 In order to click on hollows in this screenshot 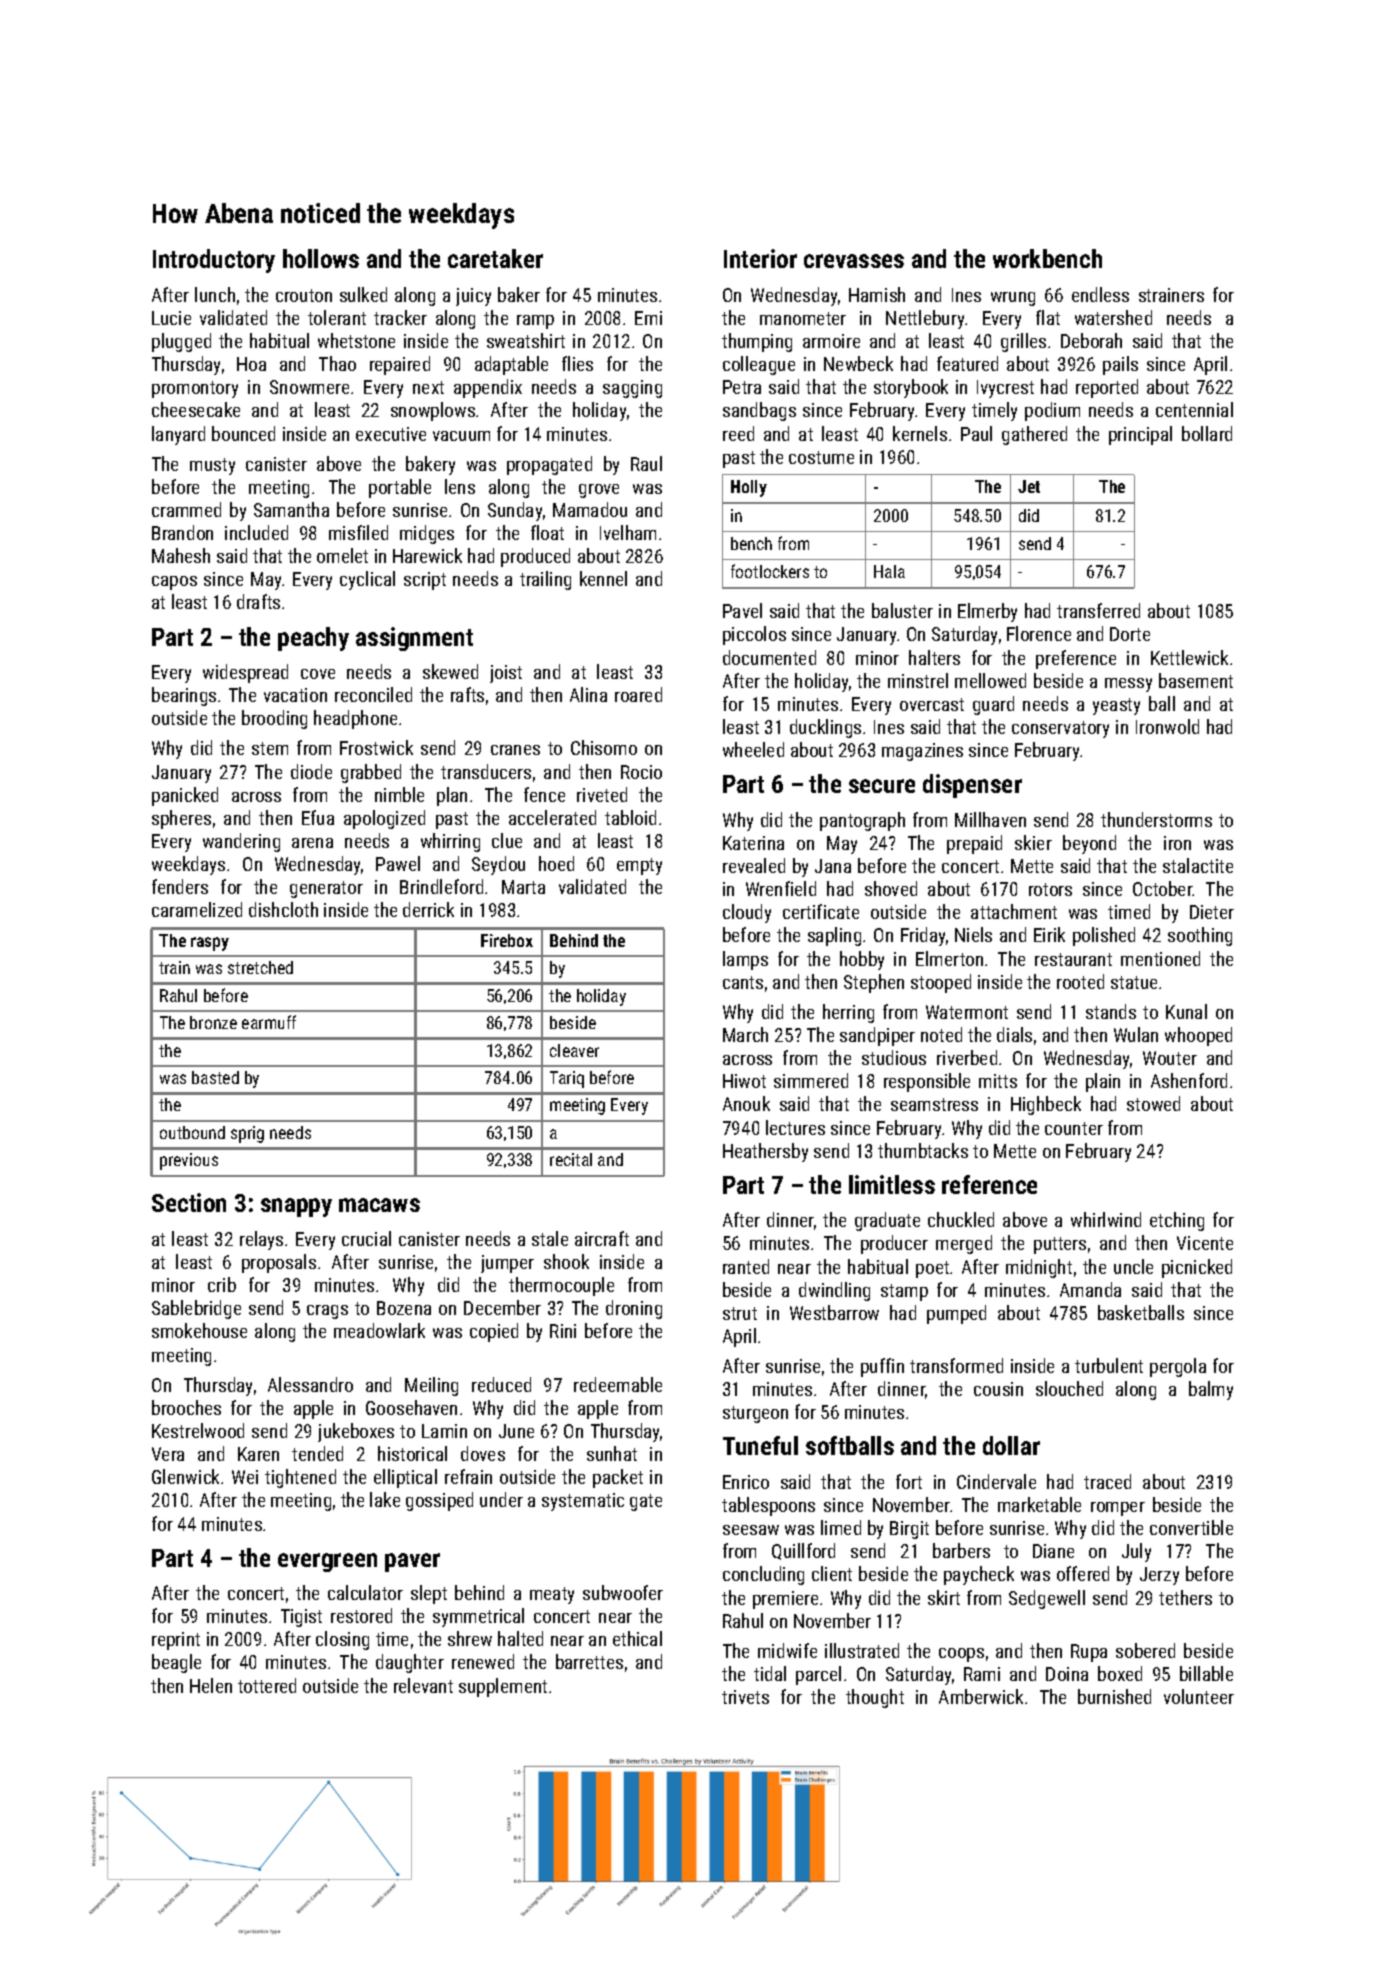, I will do `click(321, 258)`.
